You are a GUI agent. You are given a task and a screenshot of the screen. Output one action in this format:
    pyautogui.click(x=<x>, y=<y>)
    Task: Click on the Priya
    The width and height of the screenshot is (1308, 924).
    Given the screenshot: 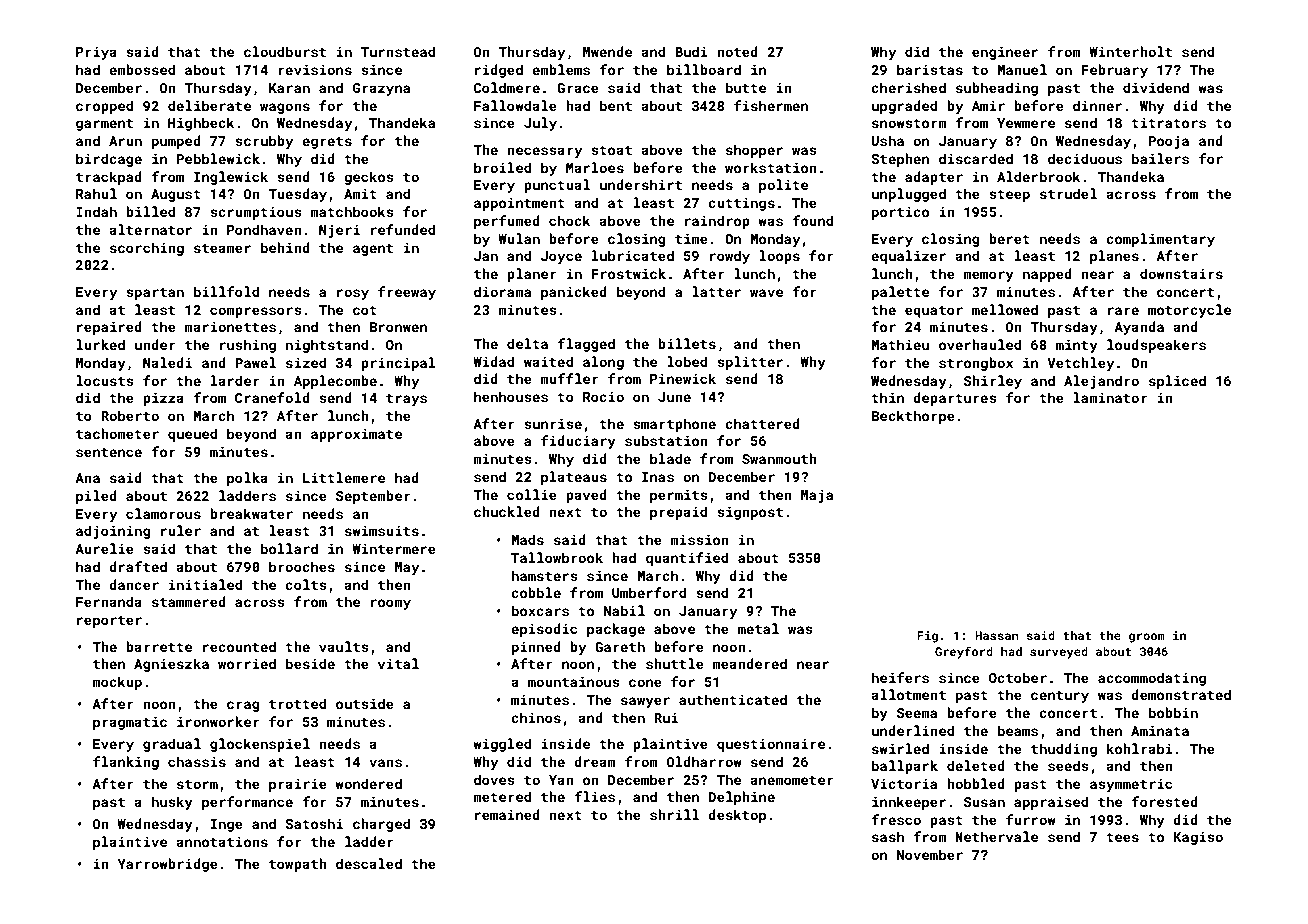 What is the action you would take?
    pyautogui.click(x=96, y=53)
